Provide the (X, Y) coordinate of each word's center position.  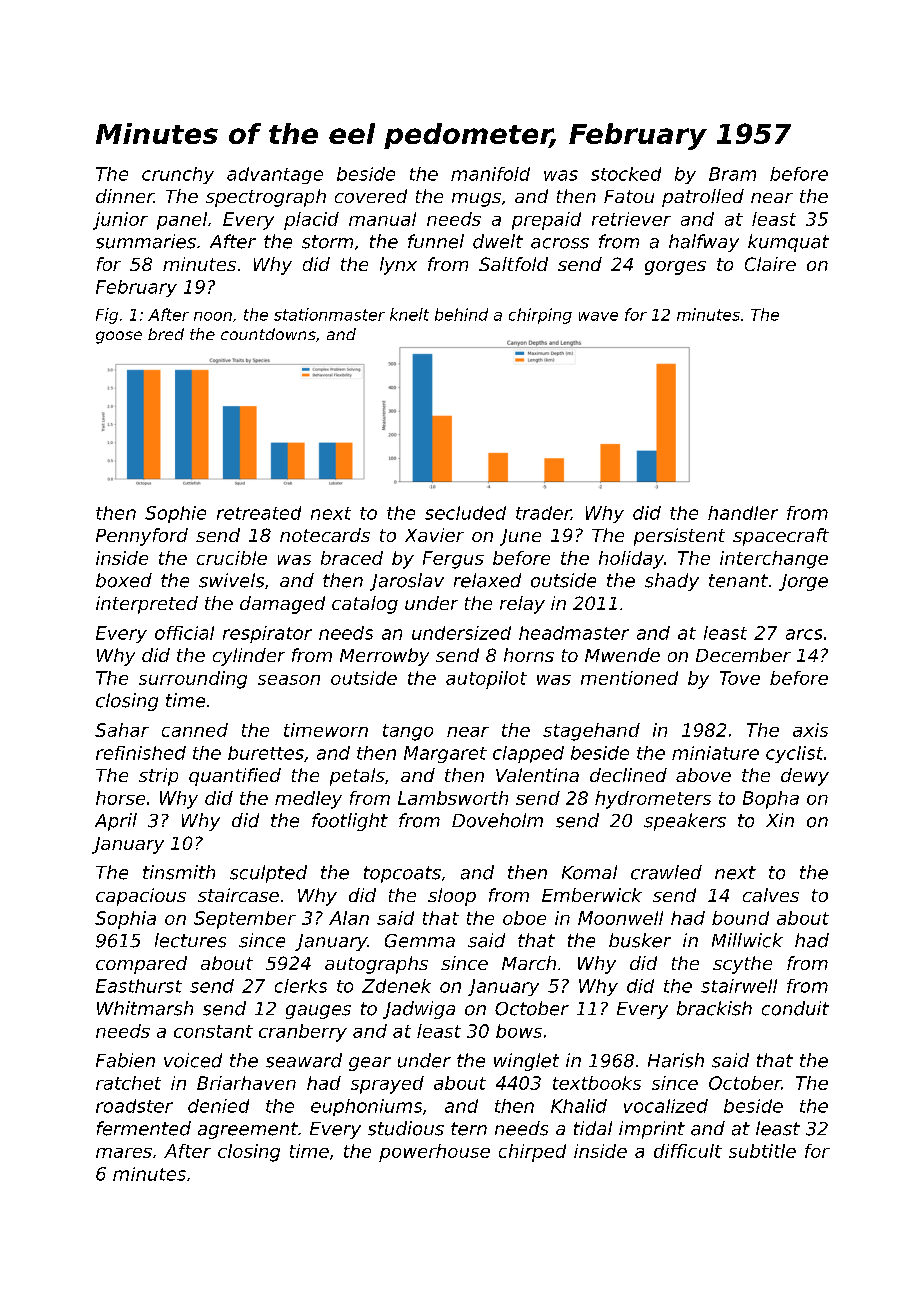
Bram (732, 174)
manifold (490, 174)
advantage (275, 175)
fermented (144, 1128)
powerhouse (434, 1153)
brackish (714, 1008)
